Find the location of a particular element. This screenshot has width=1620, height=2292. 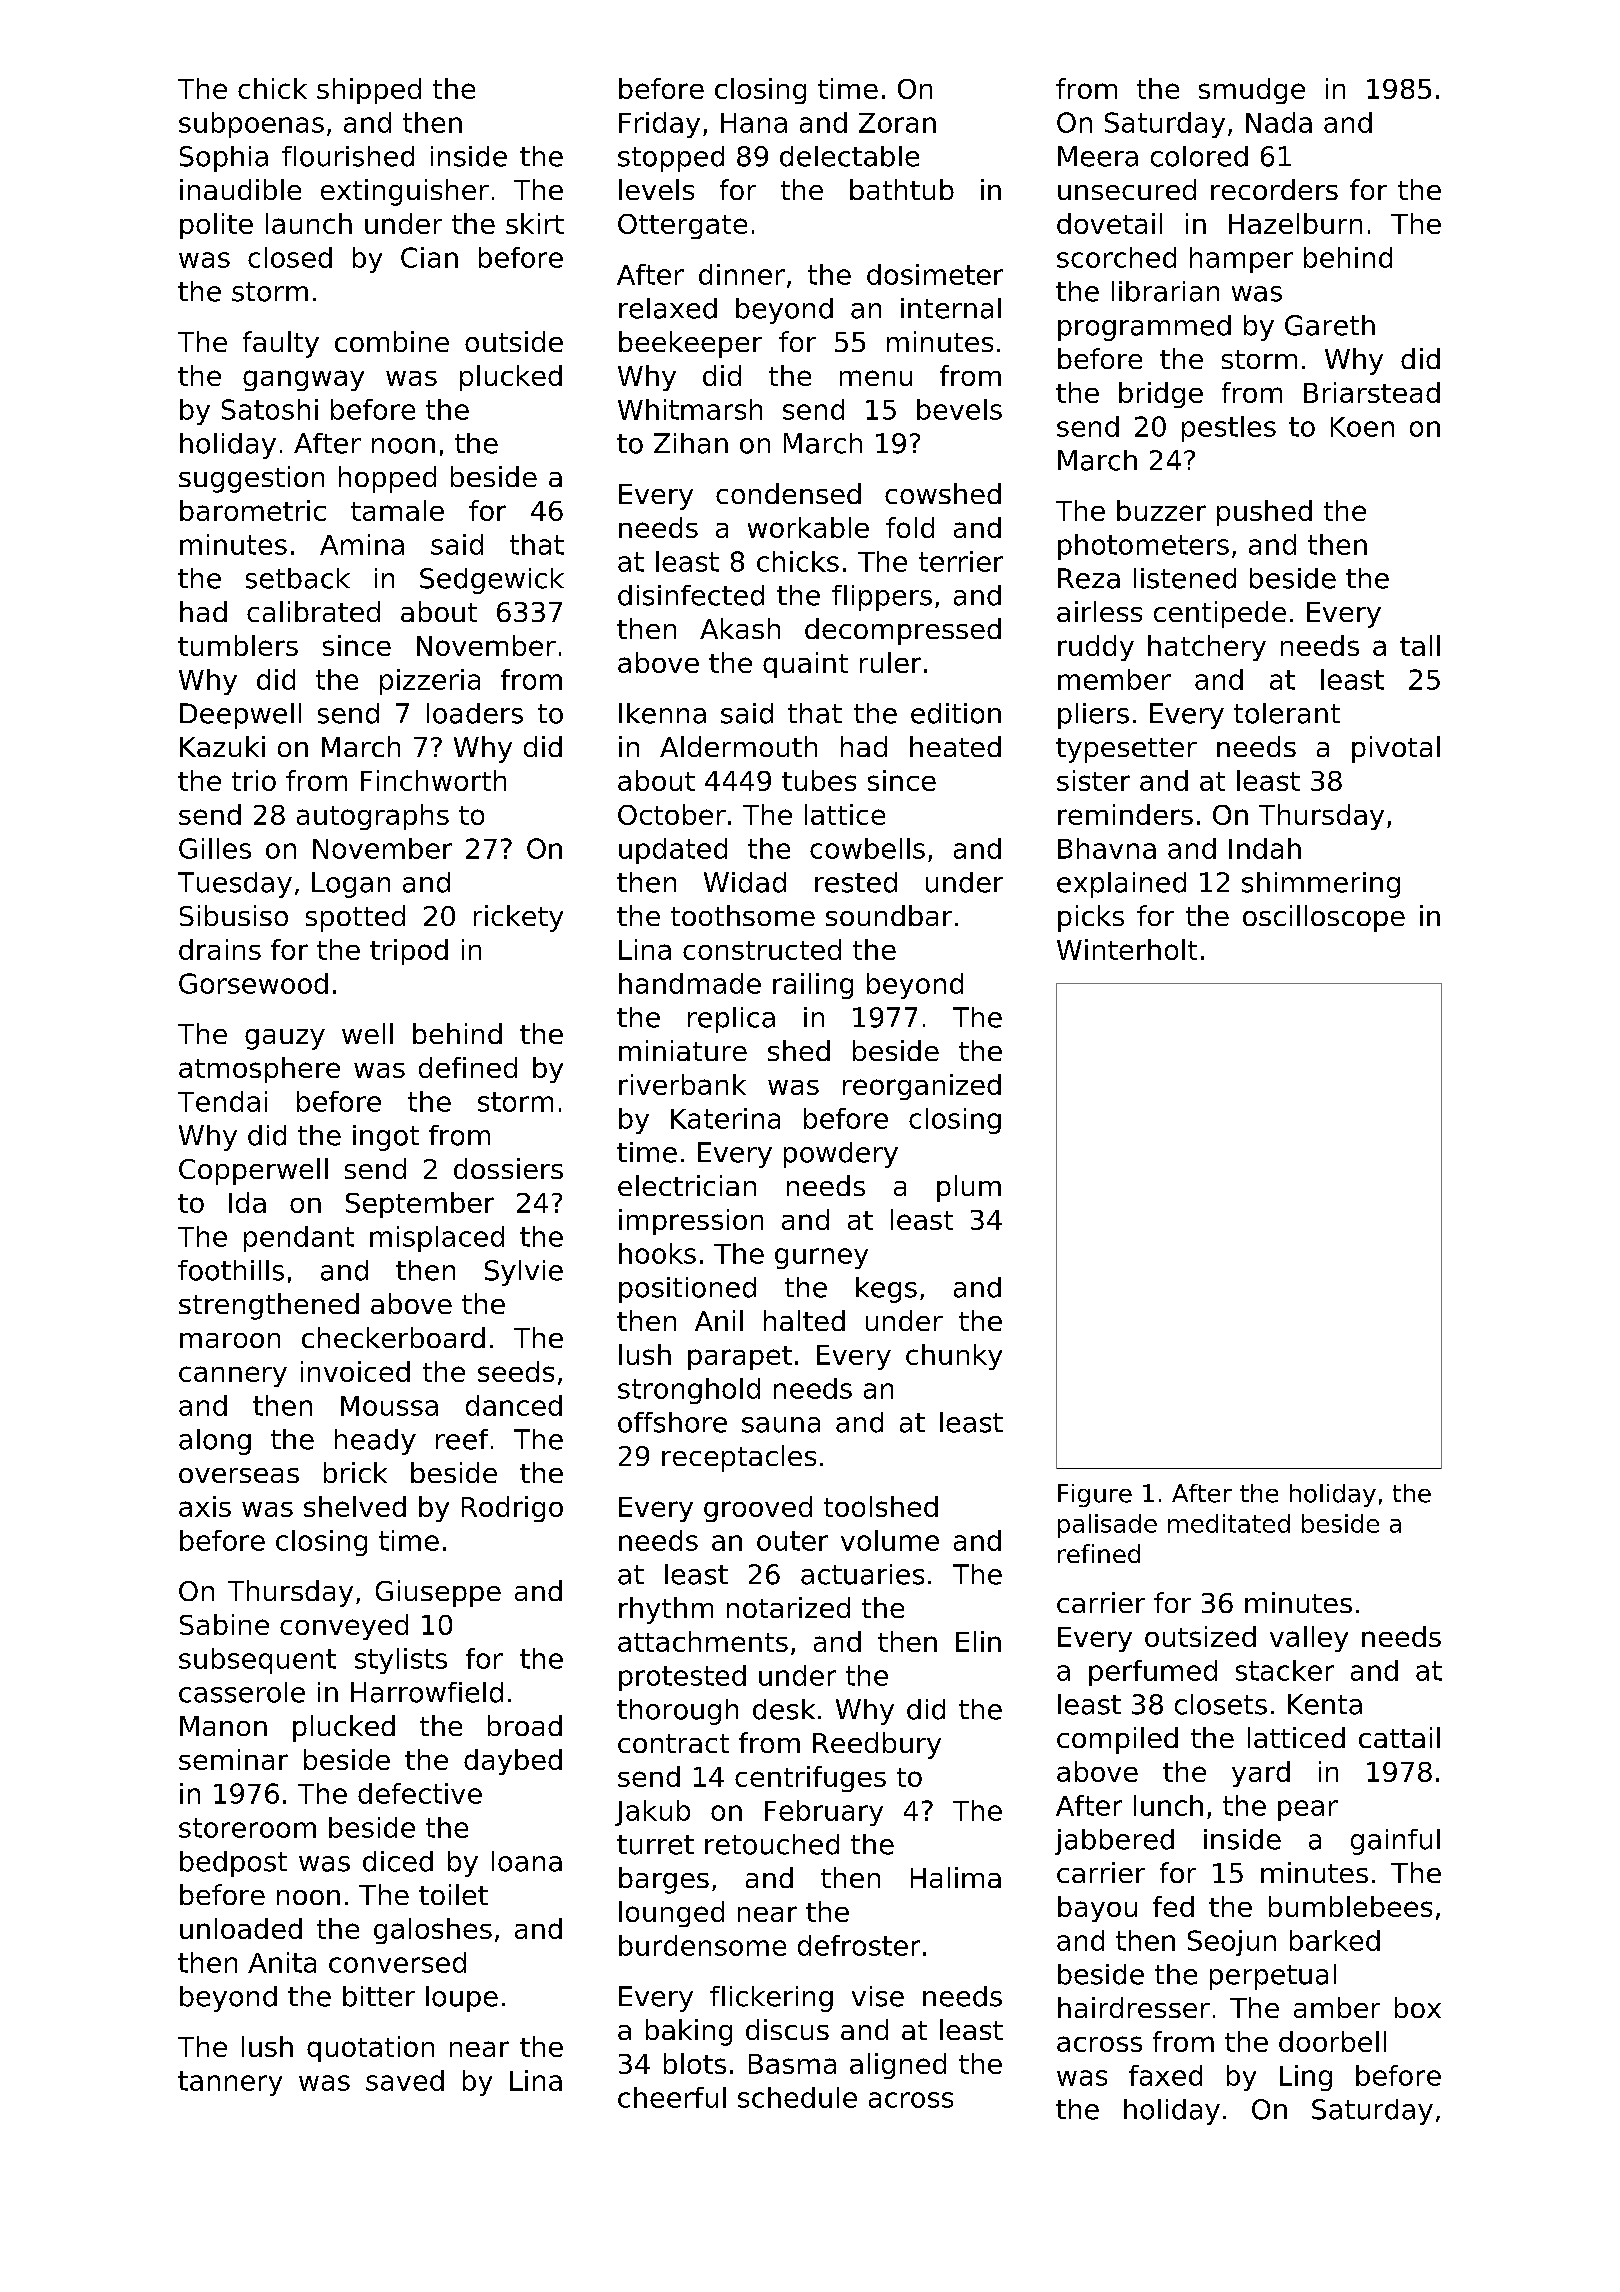

saved is located at coordinates (405, 2080).
